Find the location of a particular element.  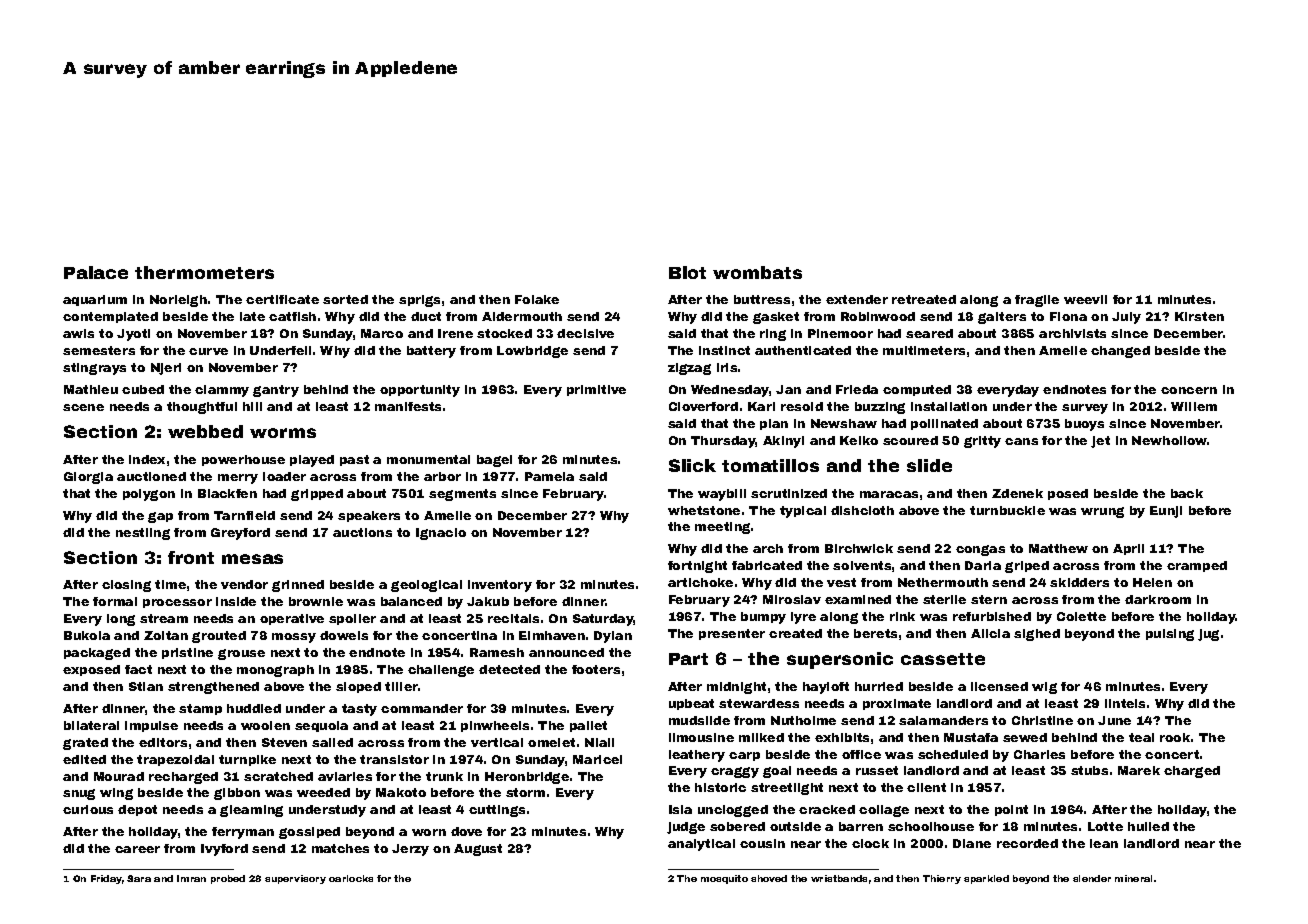

thermometers is located at coordinates (204, 272).
